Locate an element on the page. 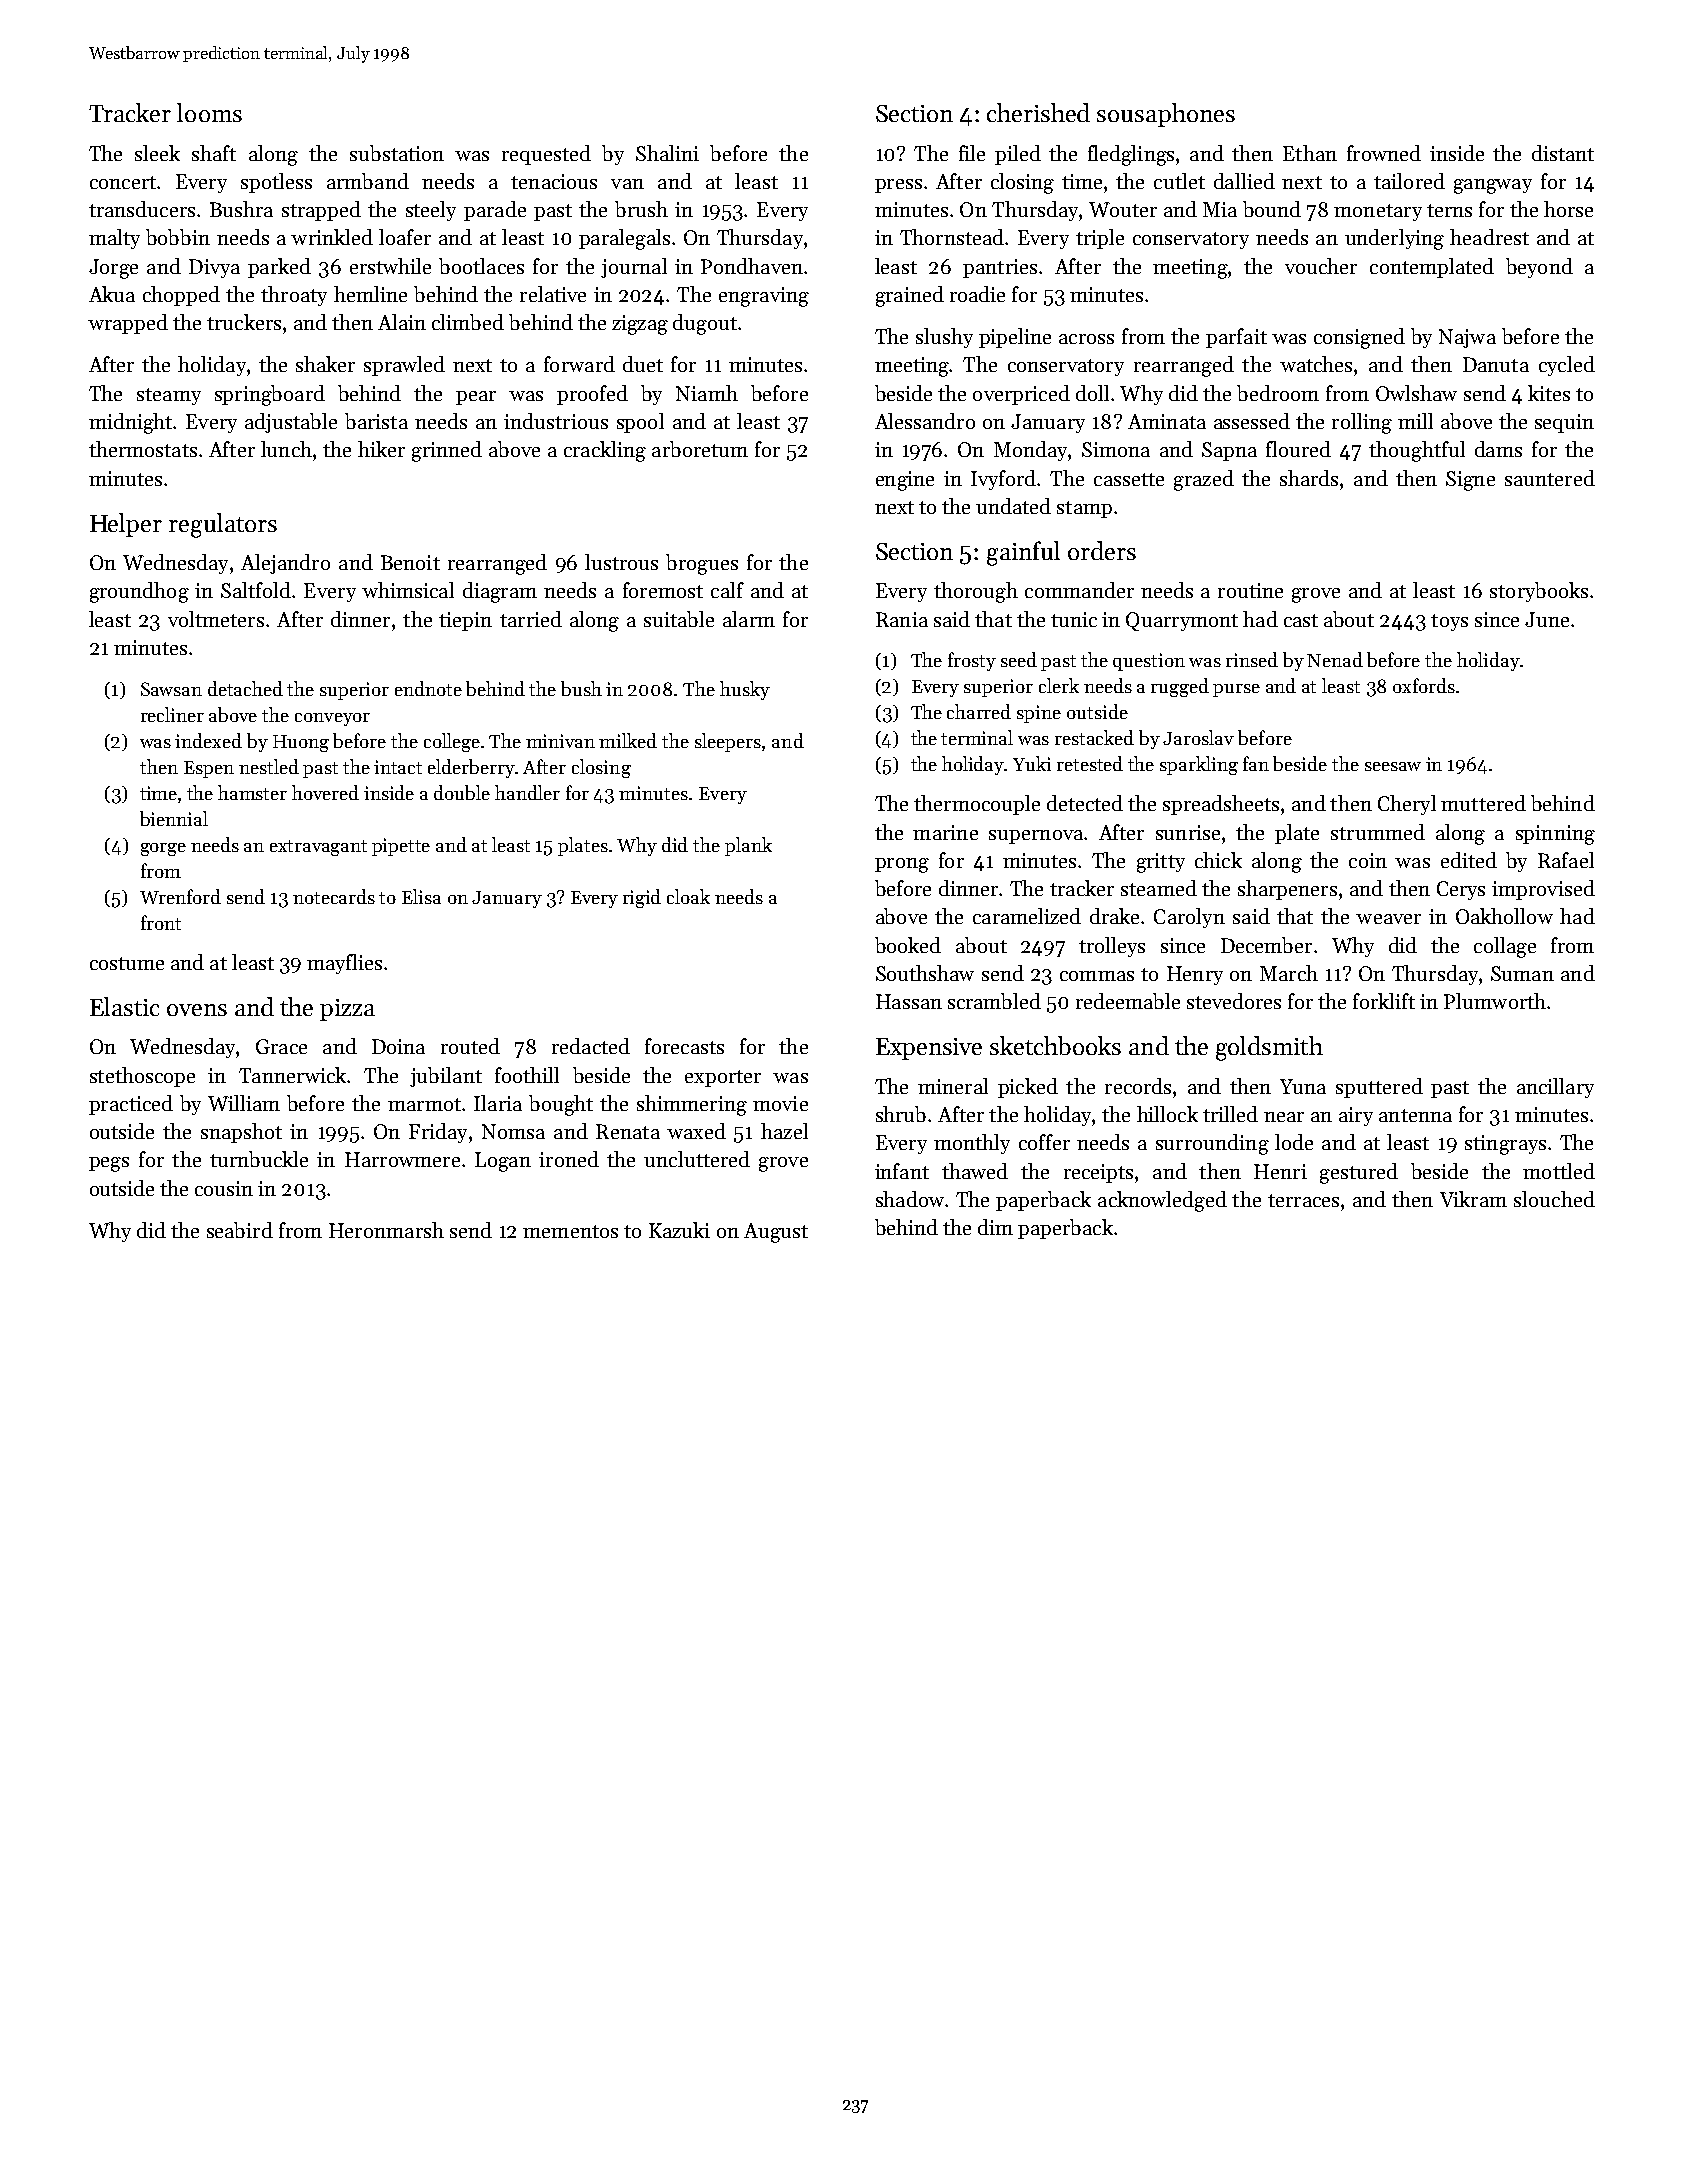  ovens is located at coordinates (197, 1010).
